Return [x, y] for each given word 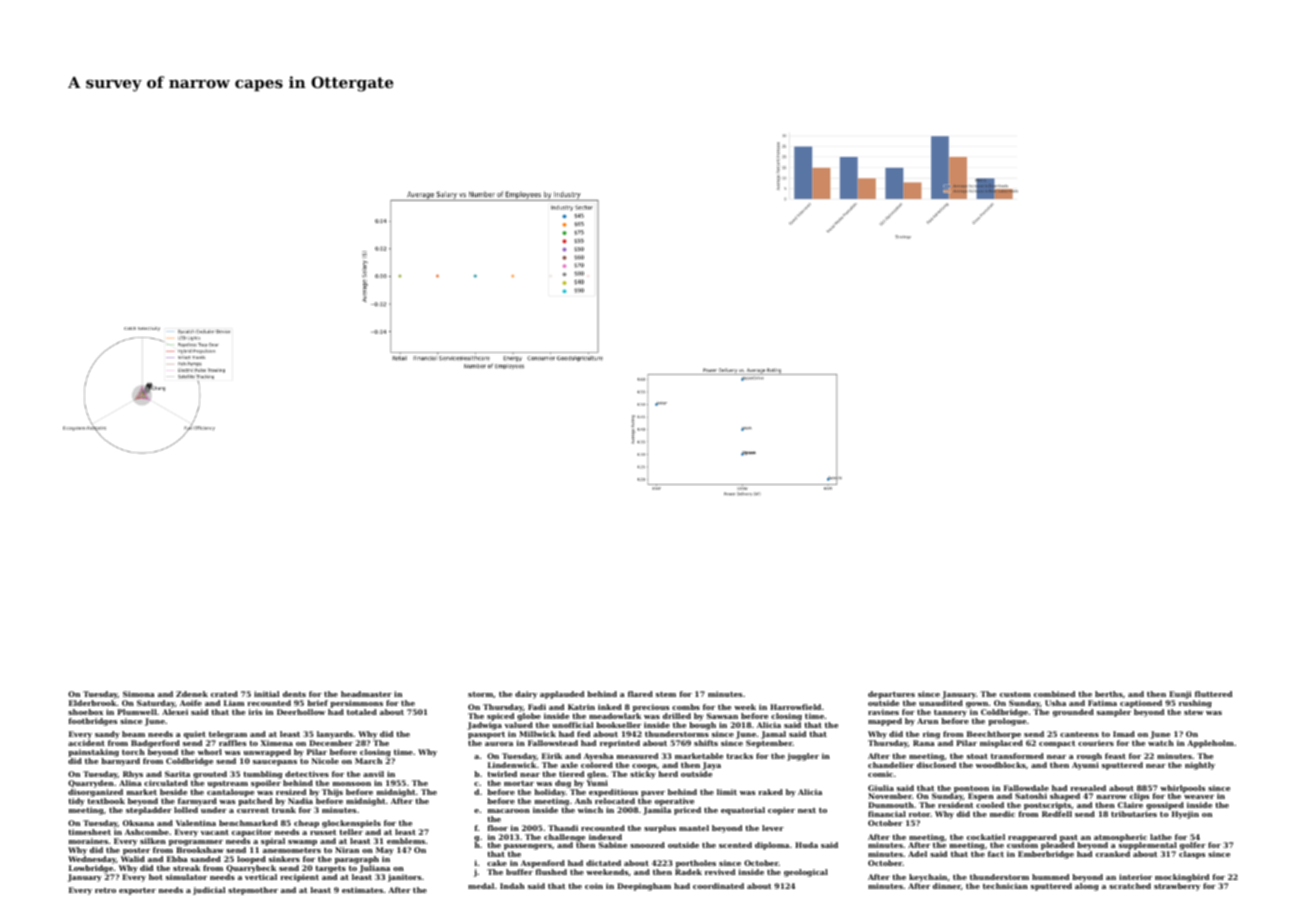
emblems [406, 841]
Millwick [537, 734]
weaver [1199, 797]
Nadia [300, 801]
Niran [347, 850]
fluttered [1213, 694]
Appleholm [1210, 744]
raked [771, 792]
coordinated [718, 886]
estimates [362, 890]
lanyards [335, 735]
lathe [1161, 837]
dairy [526, 695]
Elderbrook [92, 703]
